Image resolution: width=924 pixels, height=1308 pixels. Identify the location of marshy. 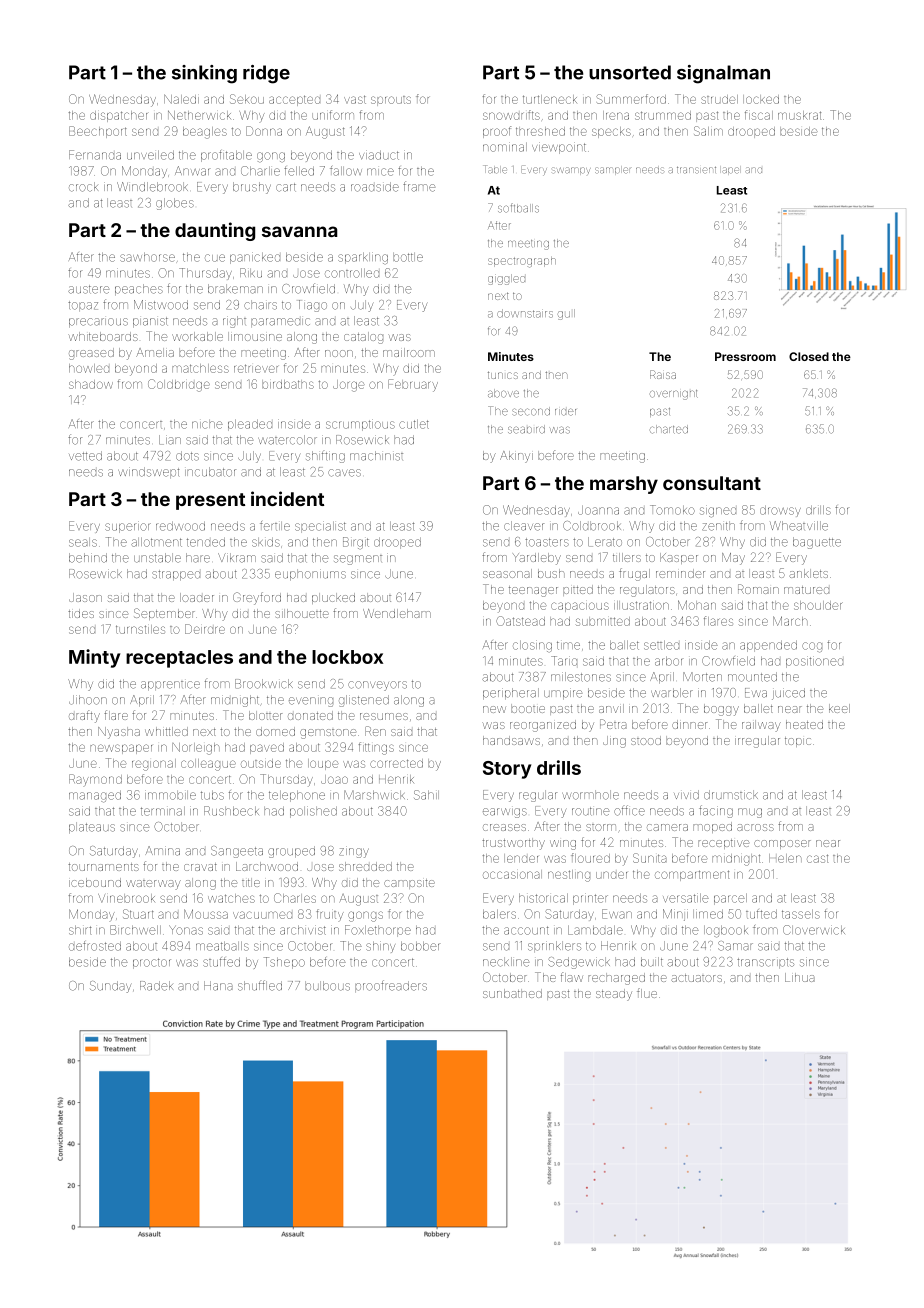
(624, 485).
